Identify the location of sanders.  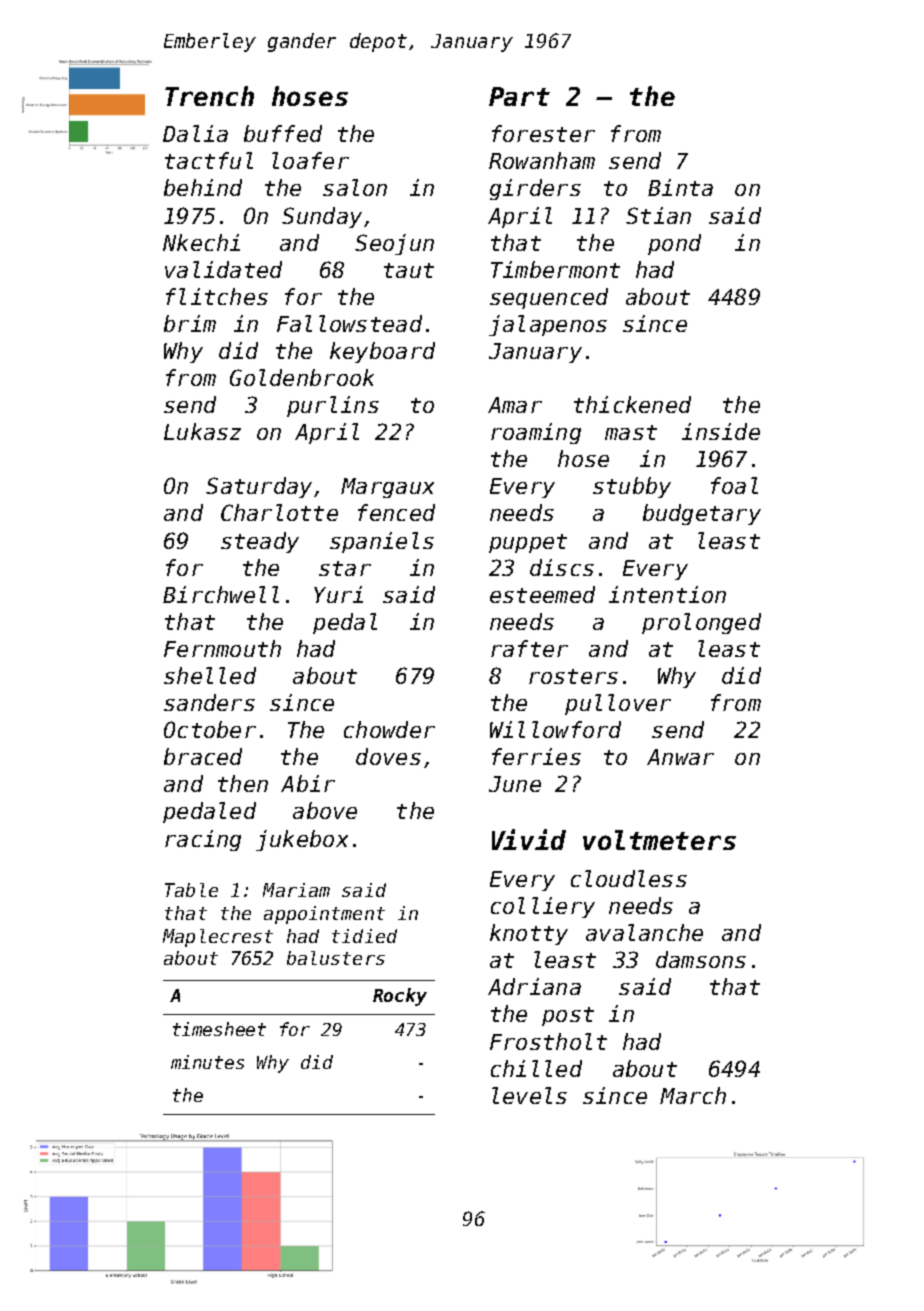
(209, 702).
